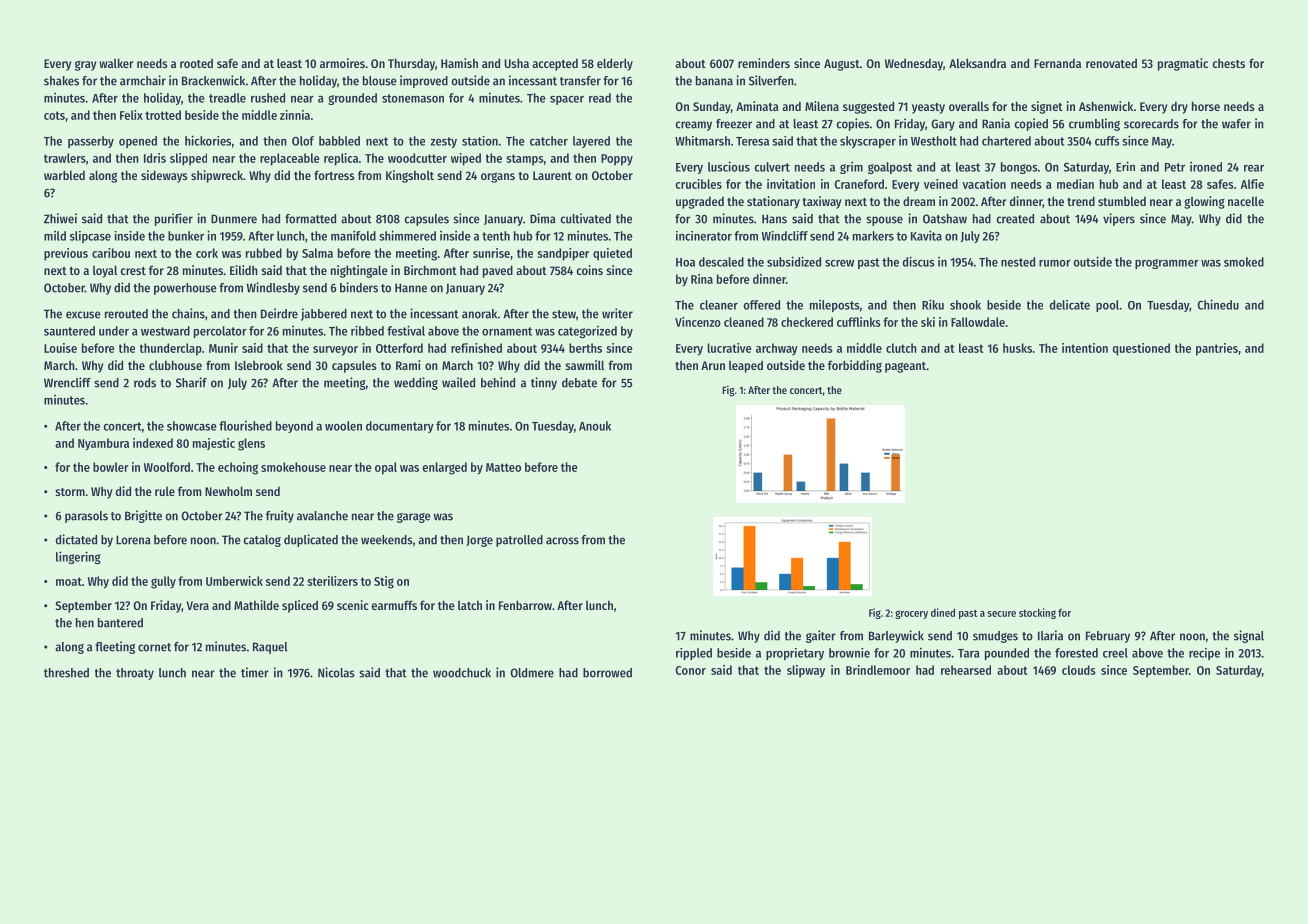 This document has width=1308, height=924. Describe the element at coordinates (342, 63) in the document. I see `armoires` at that location.
